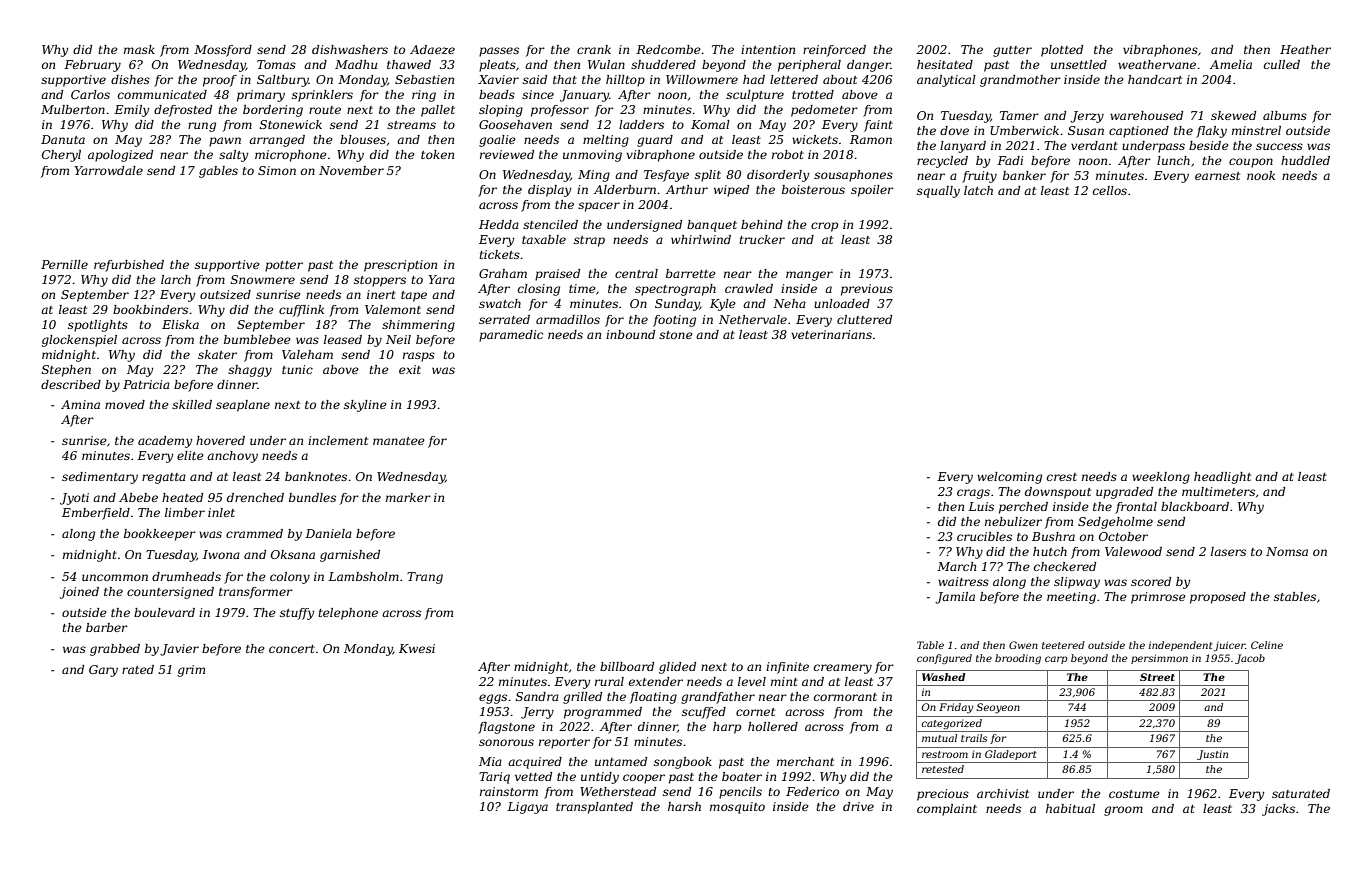 Image resolution: width=1372 pixels, height=887 pixels. Describe the element at coordinates (348, 614) in the document. I see `telephone` at that location.
